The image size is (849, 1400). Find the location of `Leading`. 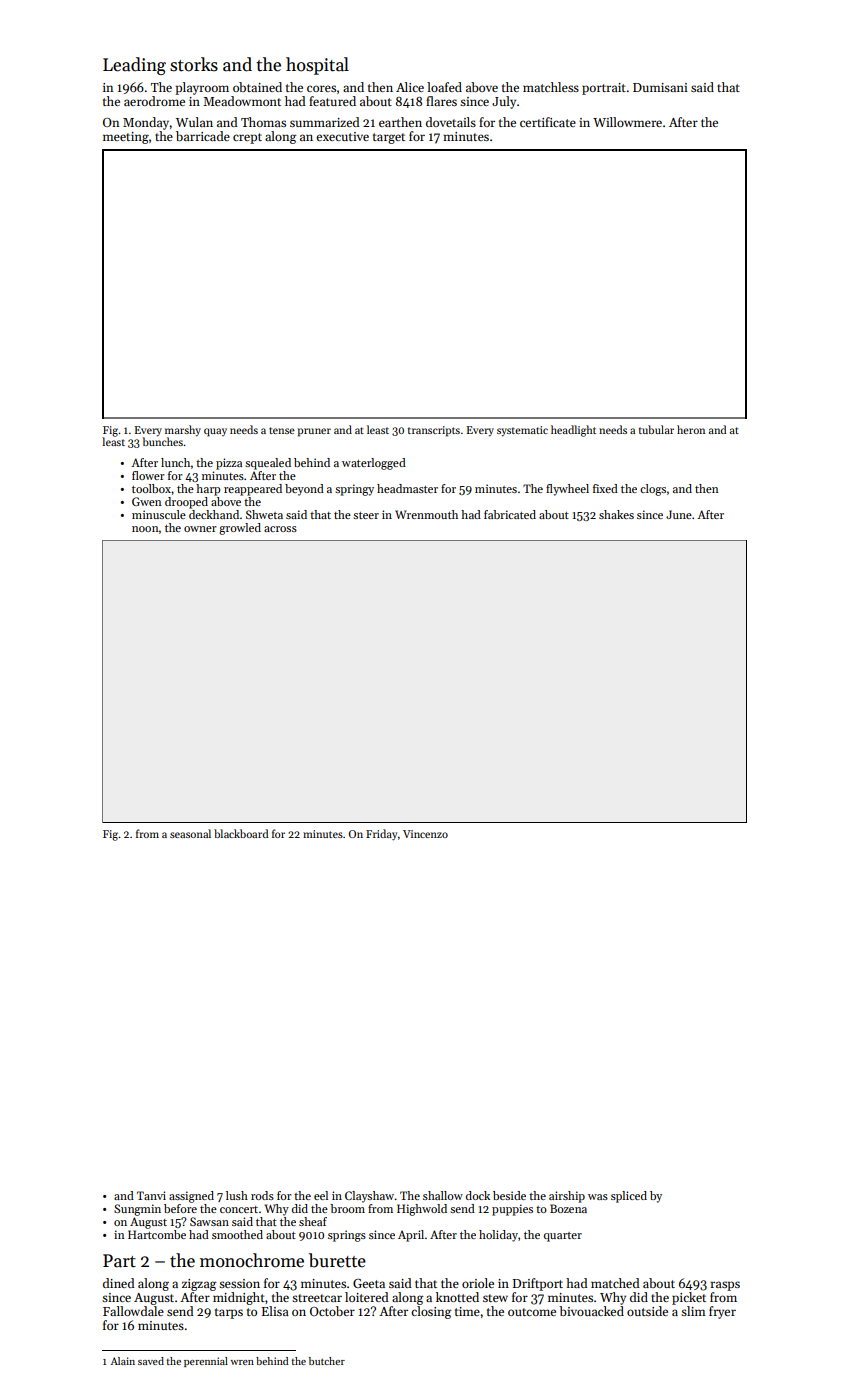

Leading is located at coordinates (134, 66).
